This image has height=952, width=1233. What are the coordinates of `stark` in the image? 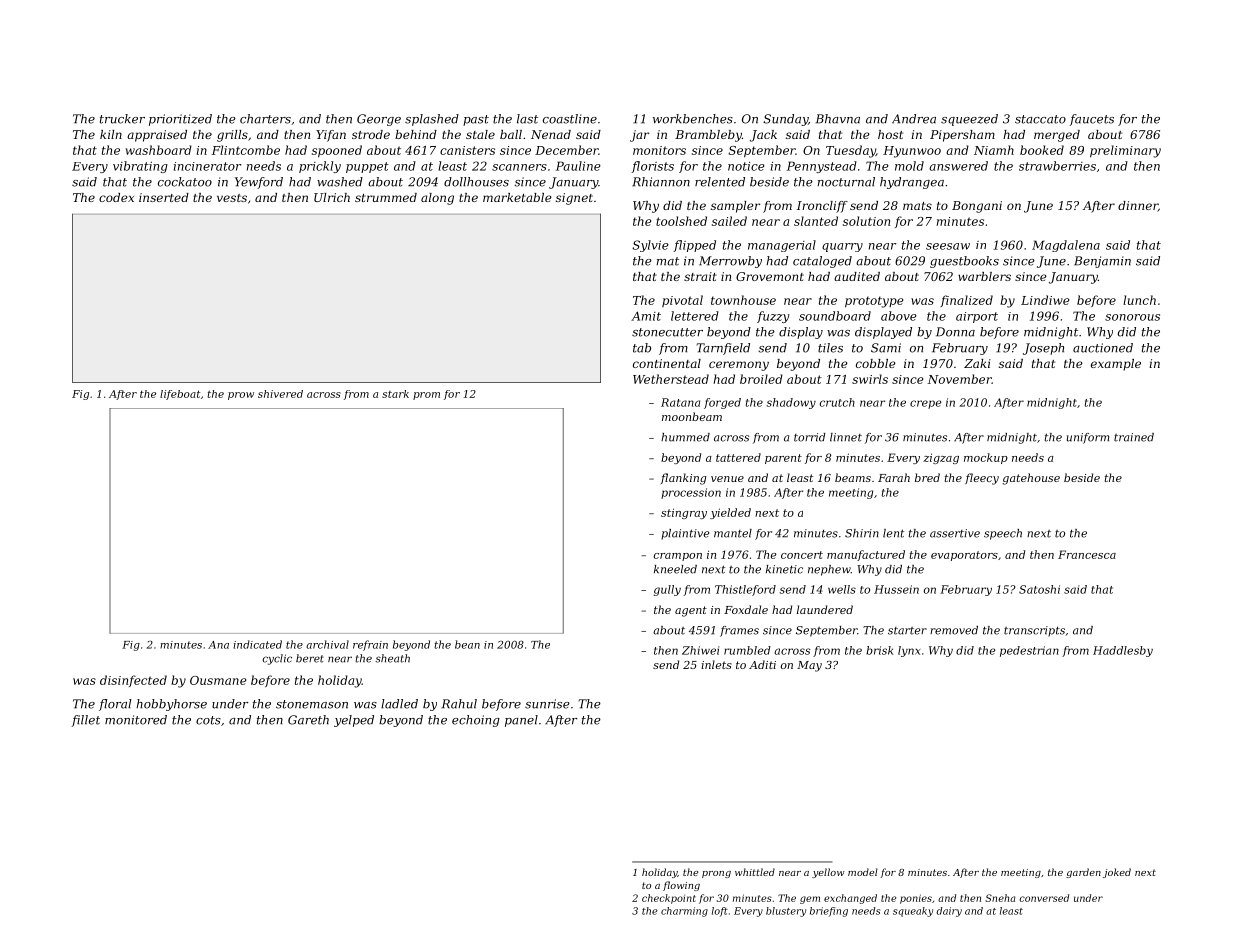 It's located at (395, 394).
